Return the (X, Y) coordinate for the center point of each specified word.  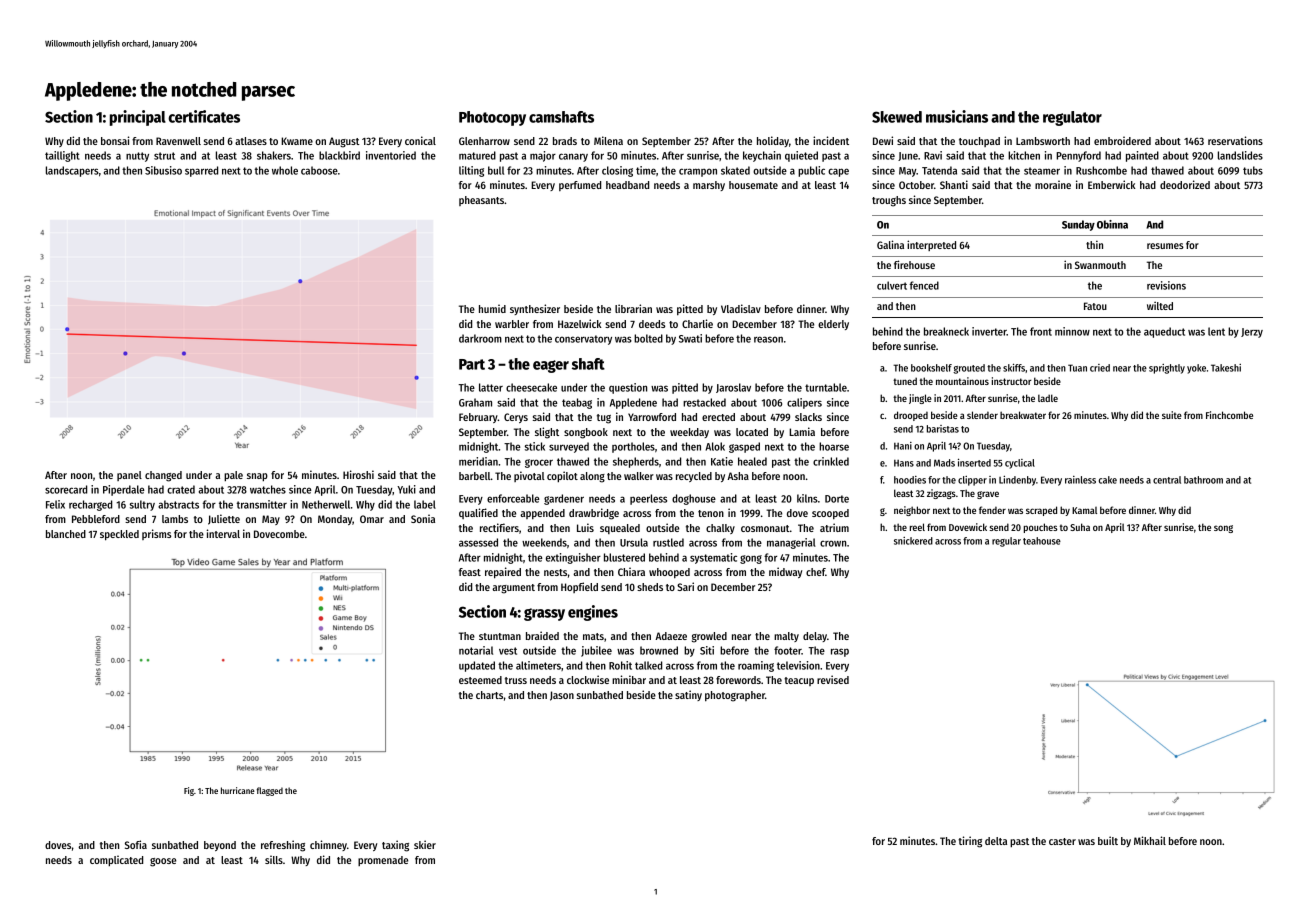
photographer (735, 696)
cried (1100, 368)
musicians (957, 116)
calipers (804, 403)
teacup (799, 681)
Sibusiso (163, 170)
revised (833, 679)
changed (163, 476)
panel (129, 476)
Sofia (136, 844)
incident (831, 140)
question (628, 388)
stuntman (500, 636)
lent (1216, 331)
